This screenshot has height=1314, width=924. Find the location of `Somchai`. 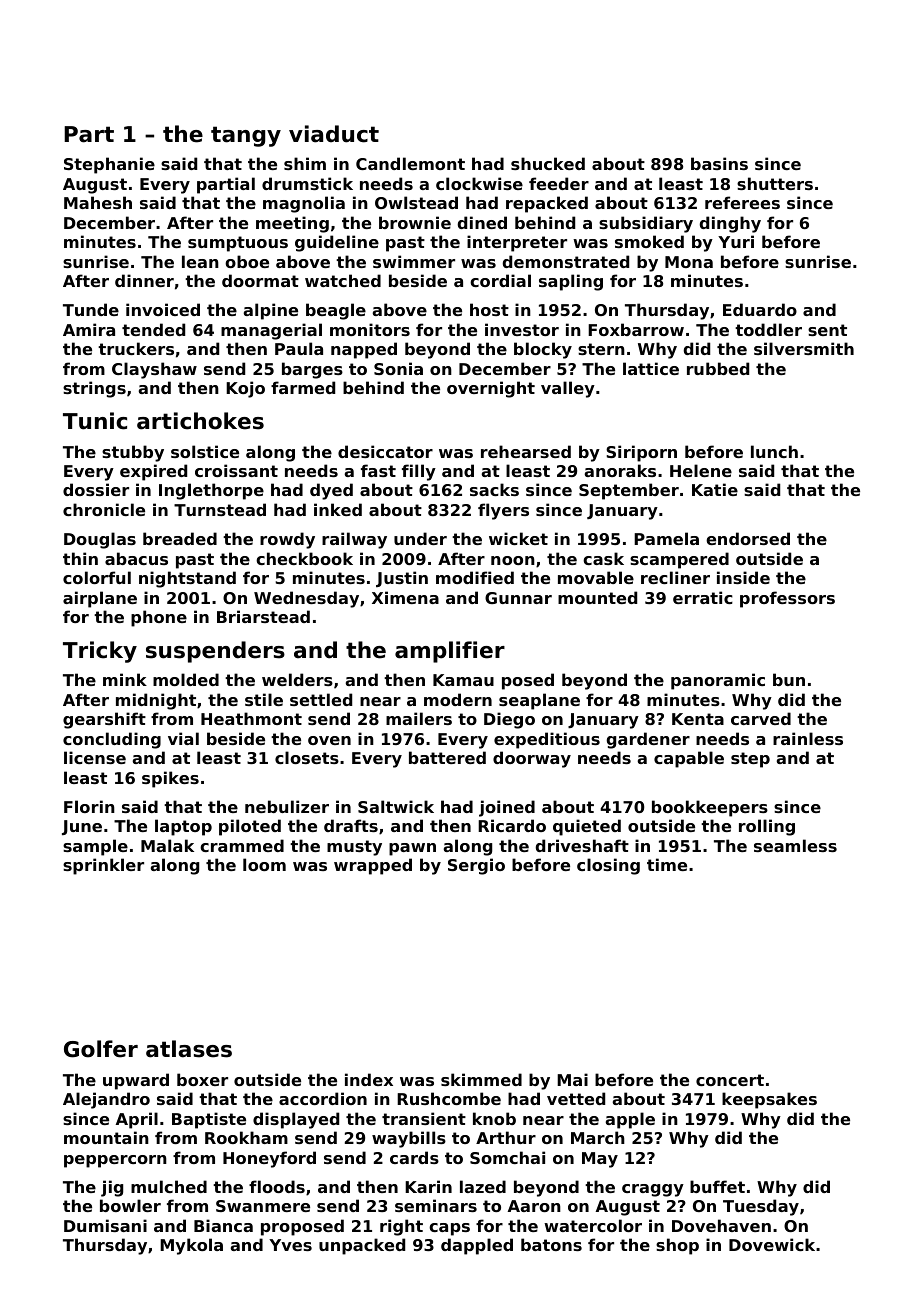

Somchai is located at coordinates (507, 1157).
